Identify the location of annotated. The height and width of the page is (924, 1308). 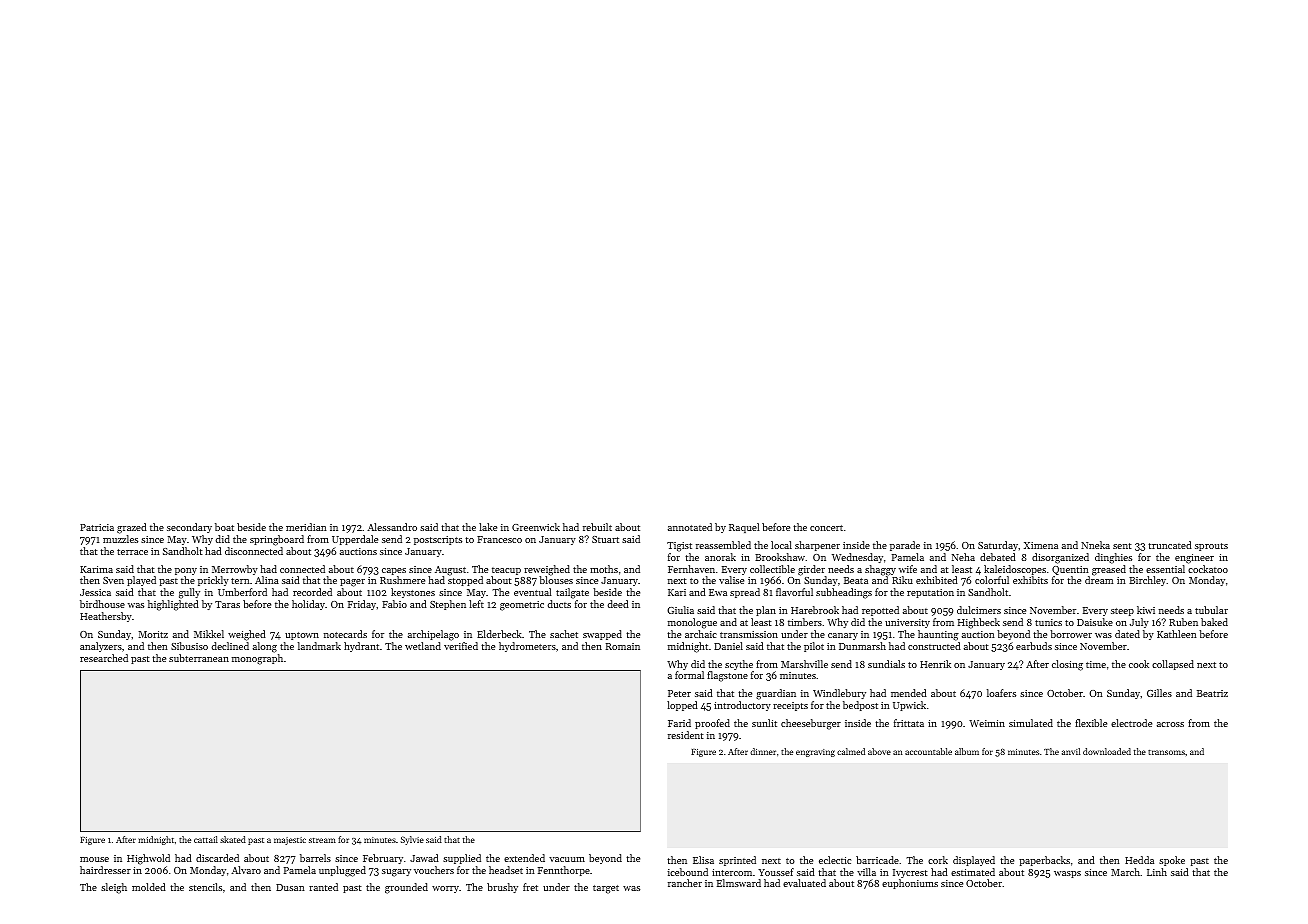
(690, 527).
